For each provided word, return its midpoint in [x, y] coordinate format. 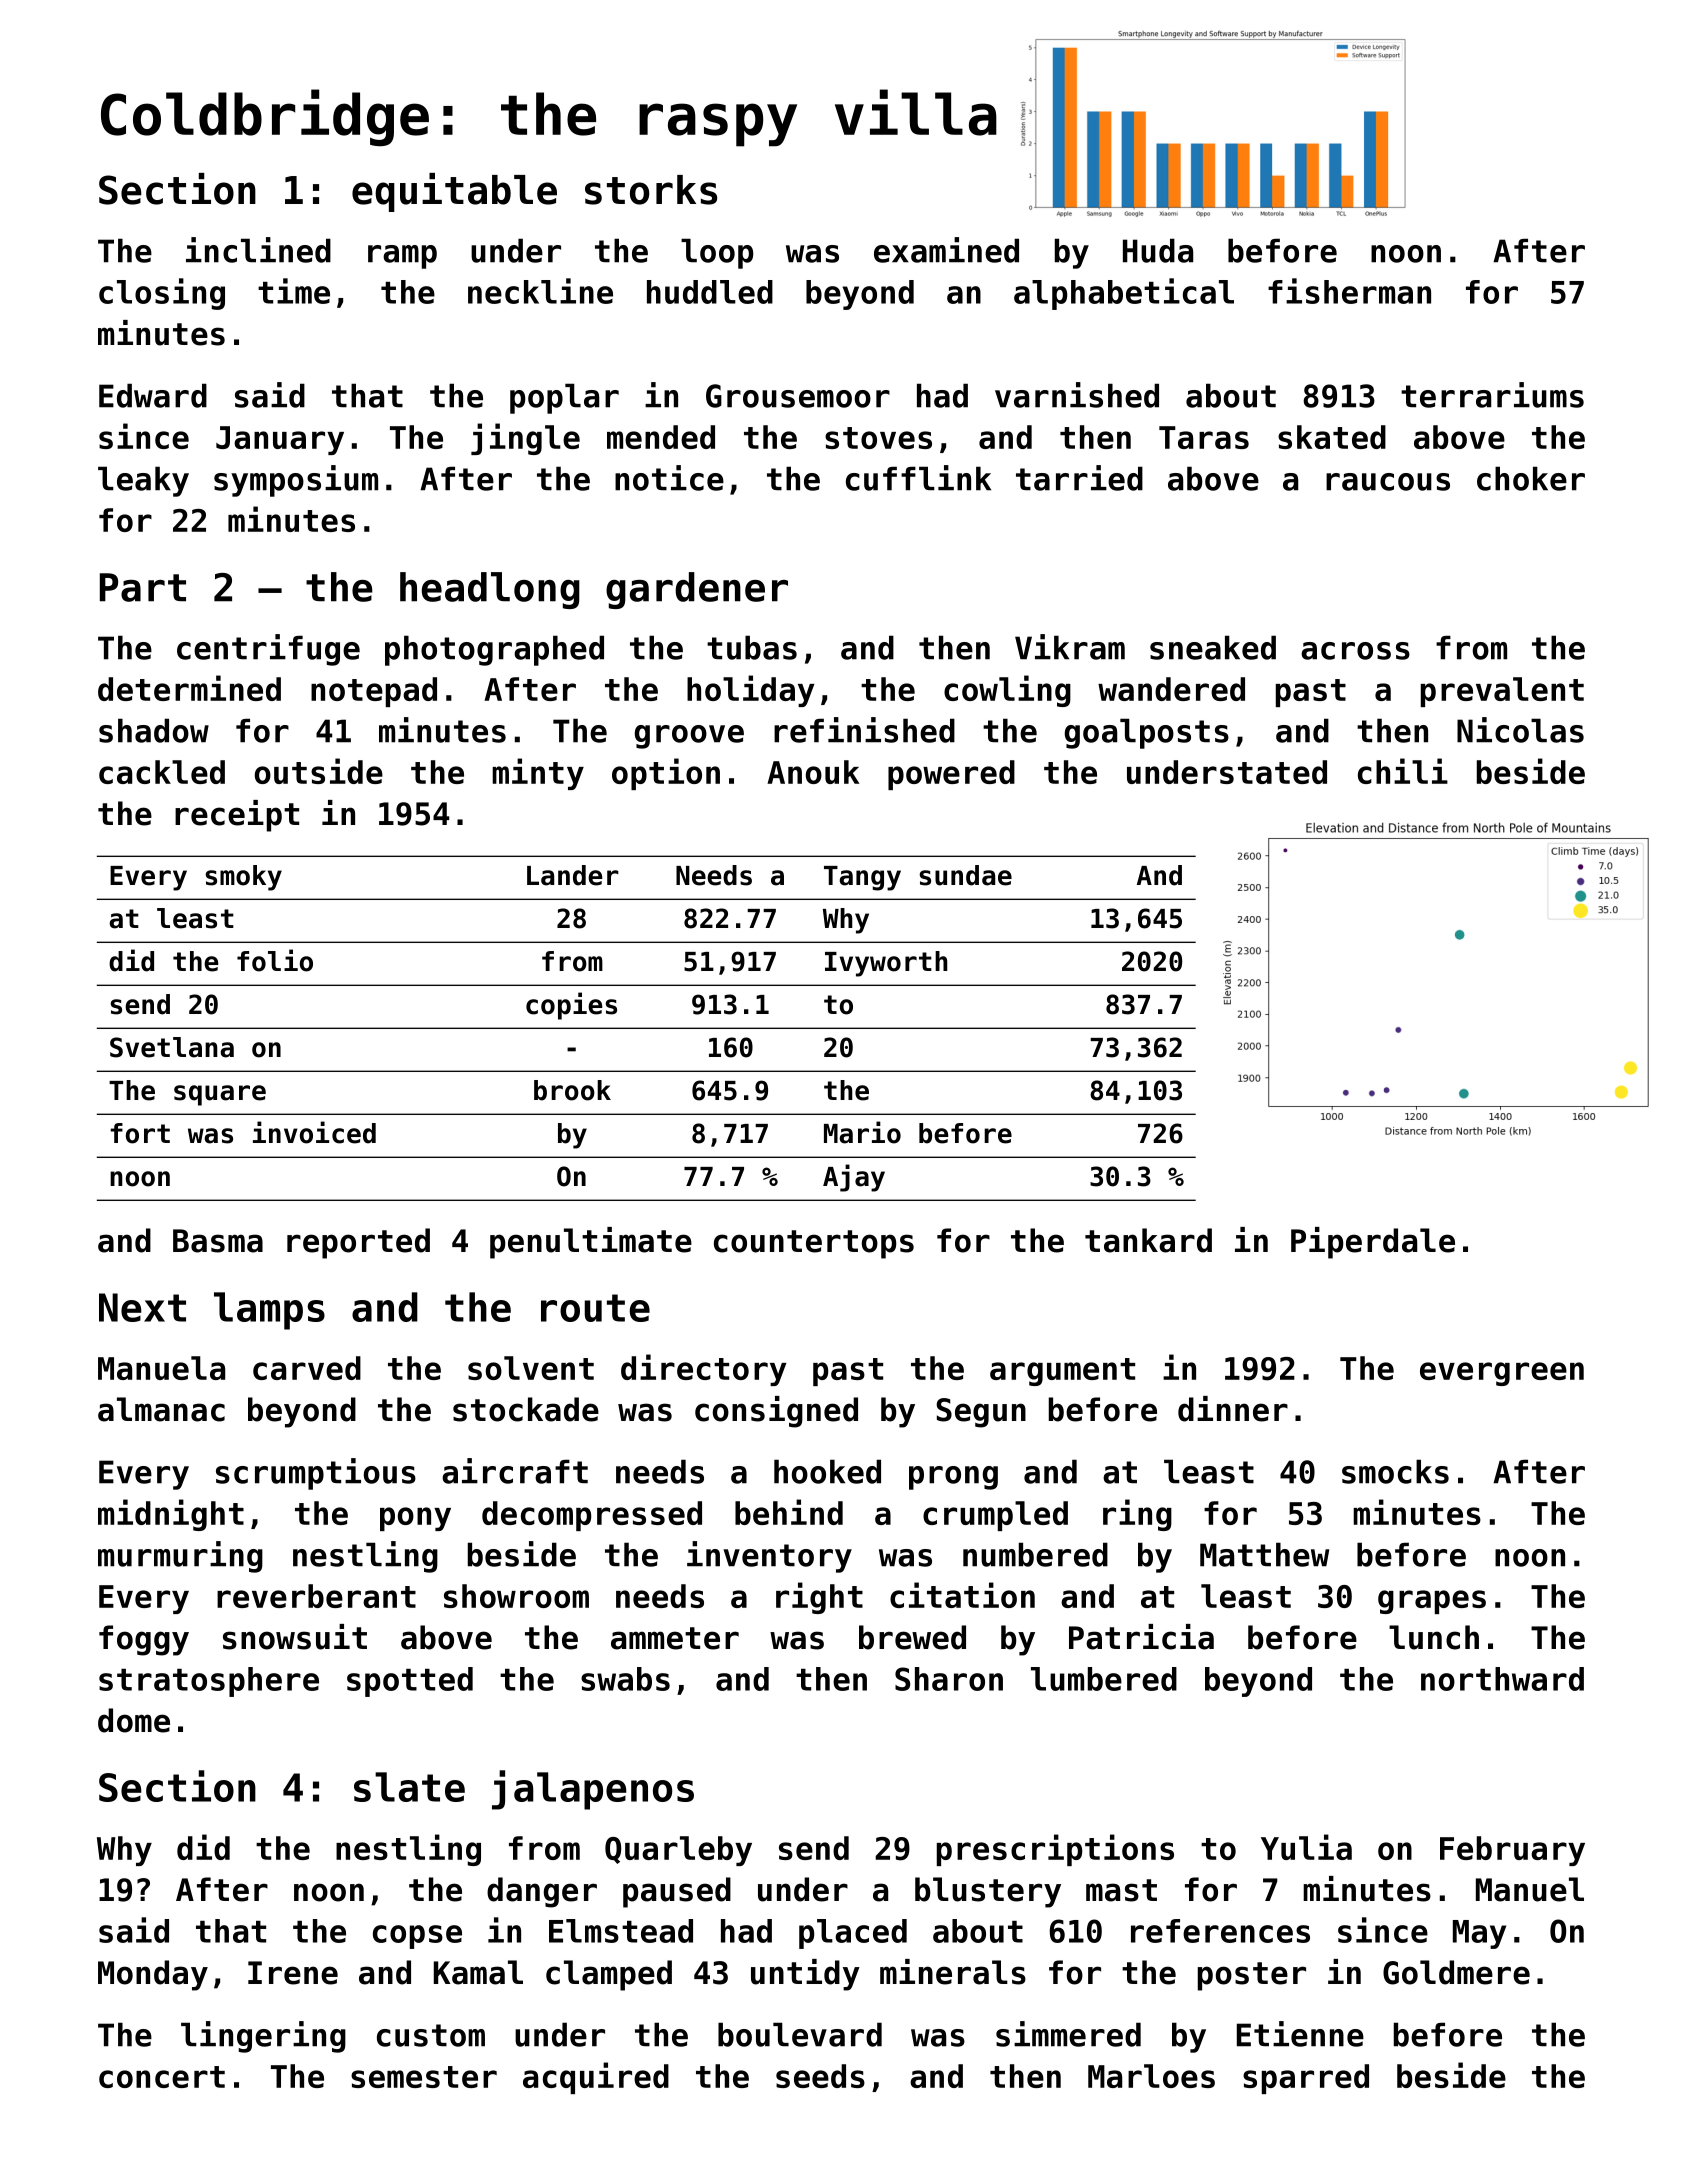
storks [651, 190]
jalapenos [593, 1790]
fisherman [1349, 291]
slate [409, 1787]
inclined [258, 250]
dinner [1233, 1409]
